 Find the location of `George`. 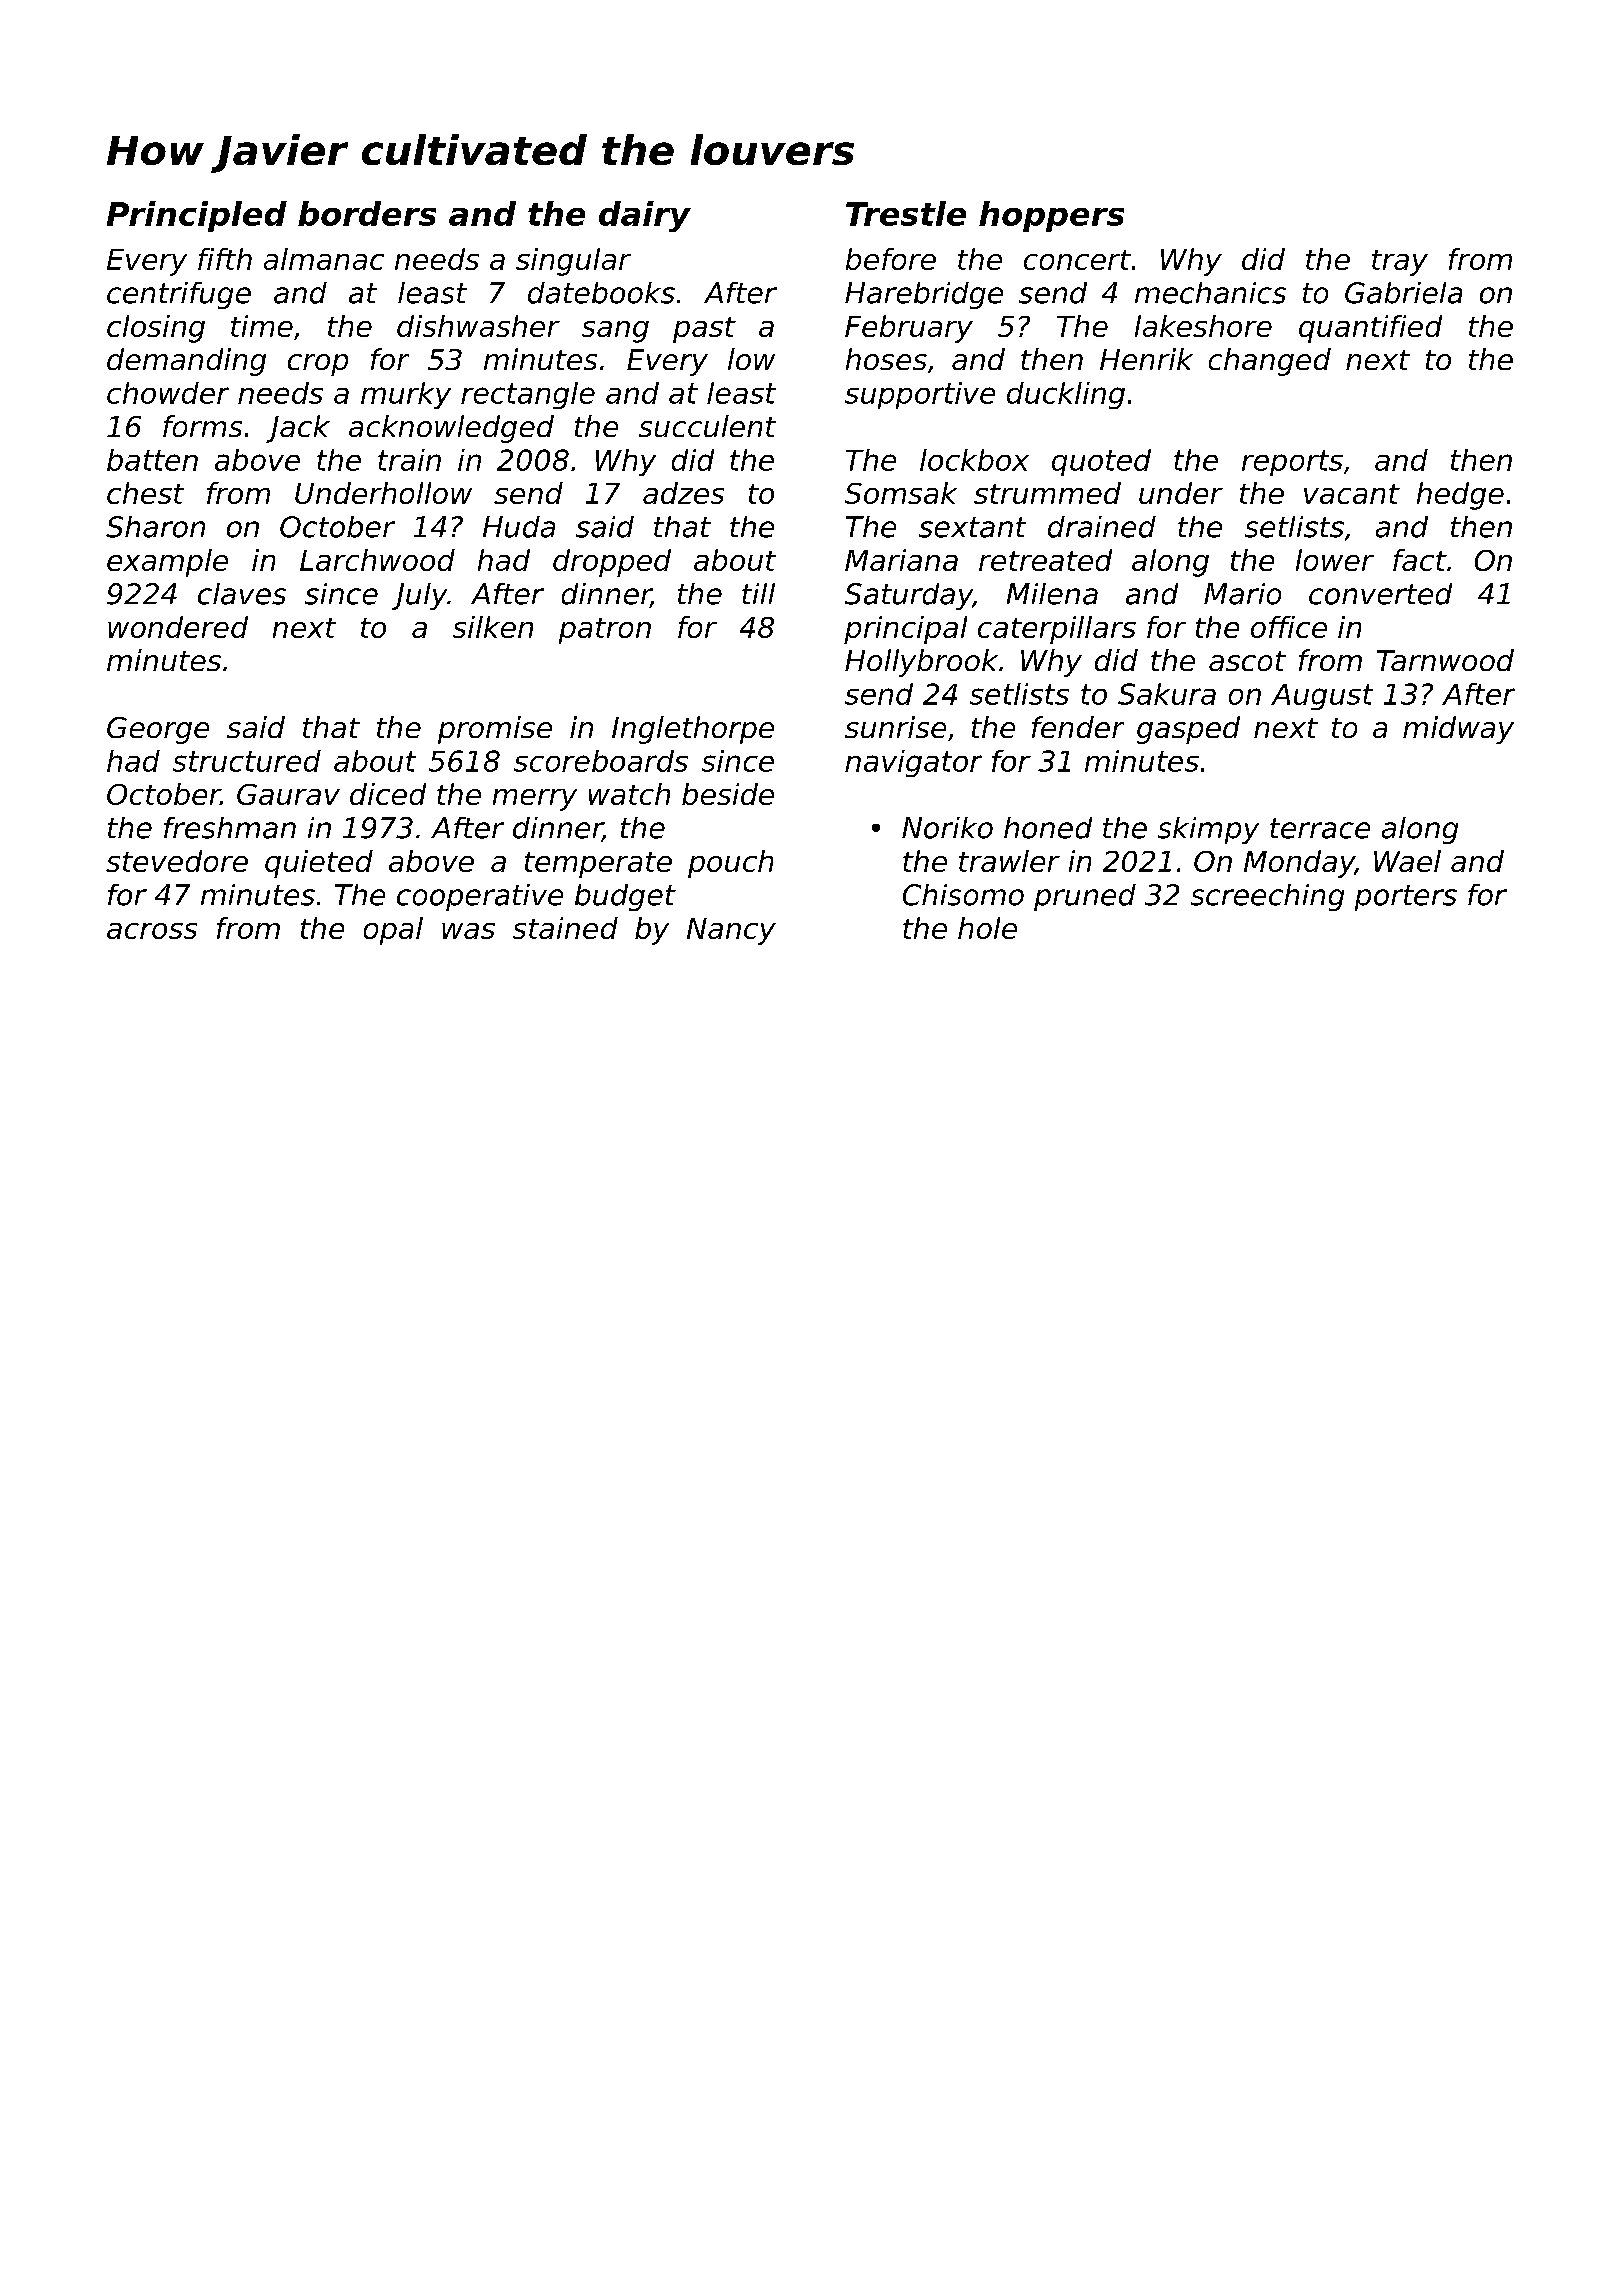

George is located at coordinates (158, 730).
